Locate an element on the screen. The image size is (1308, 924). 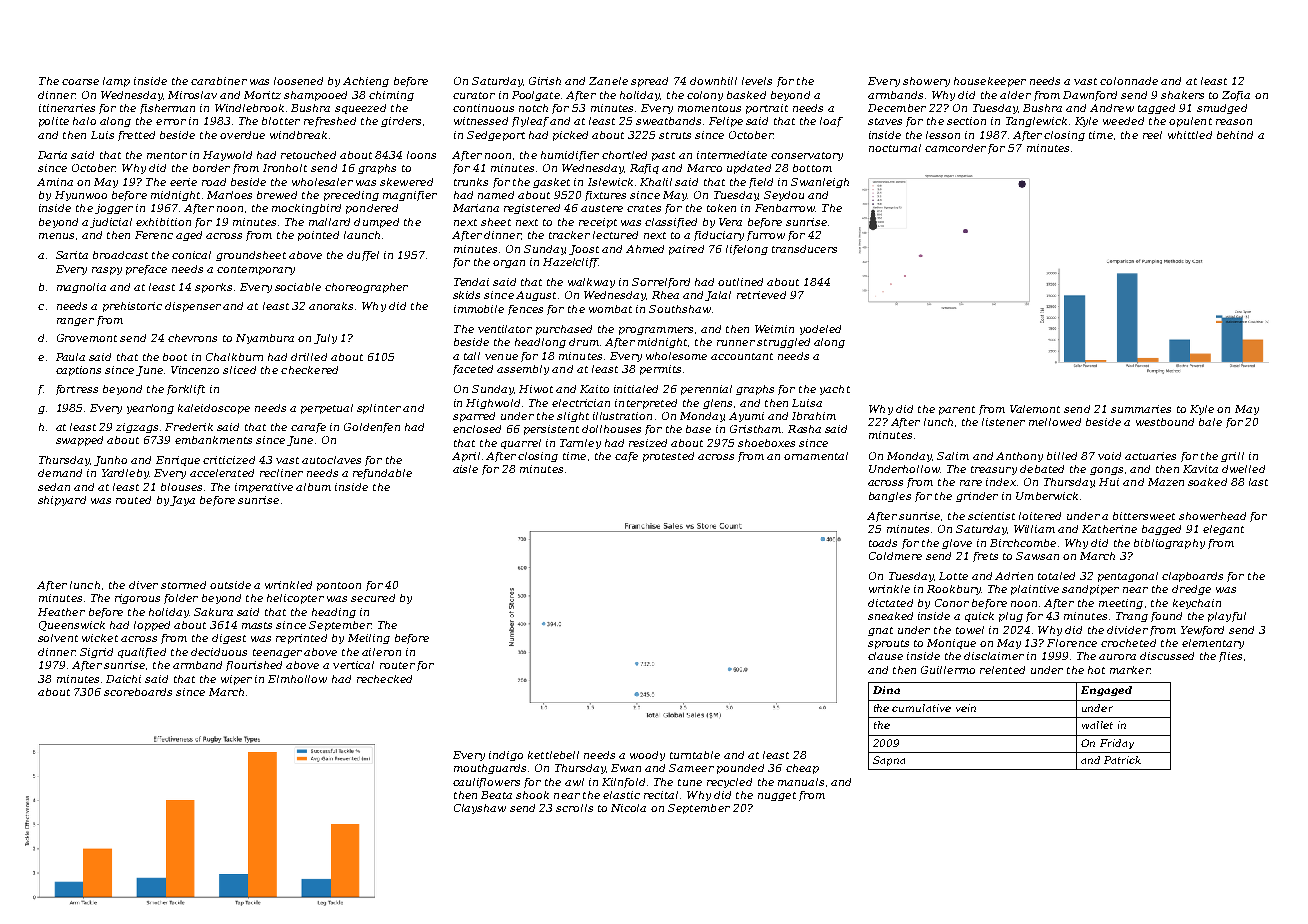
Rasha is located at coordinates (804, 429).
